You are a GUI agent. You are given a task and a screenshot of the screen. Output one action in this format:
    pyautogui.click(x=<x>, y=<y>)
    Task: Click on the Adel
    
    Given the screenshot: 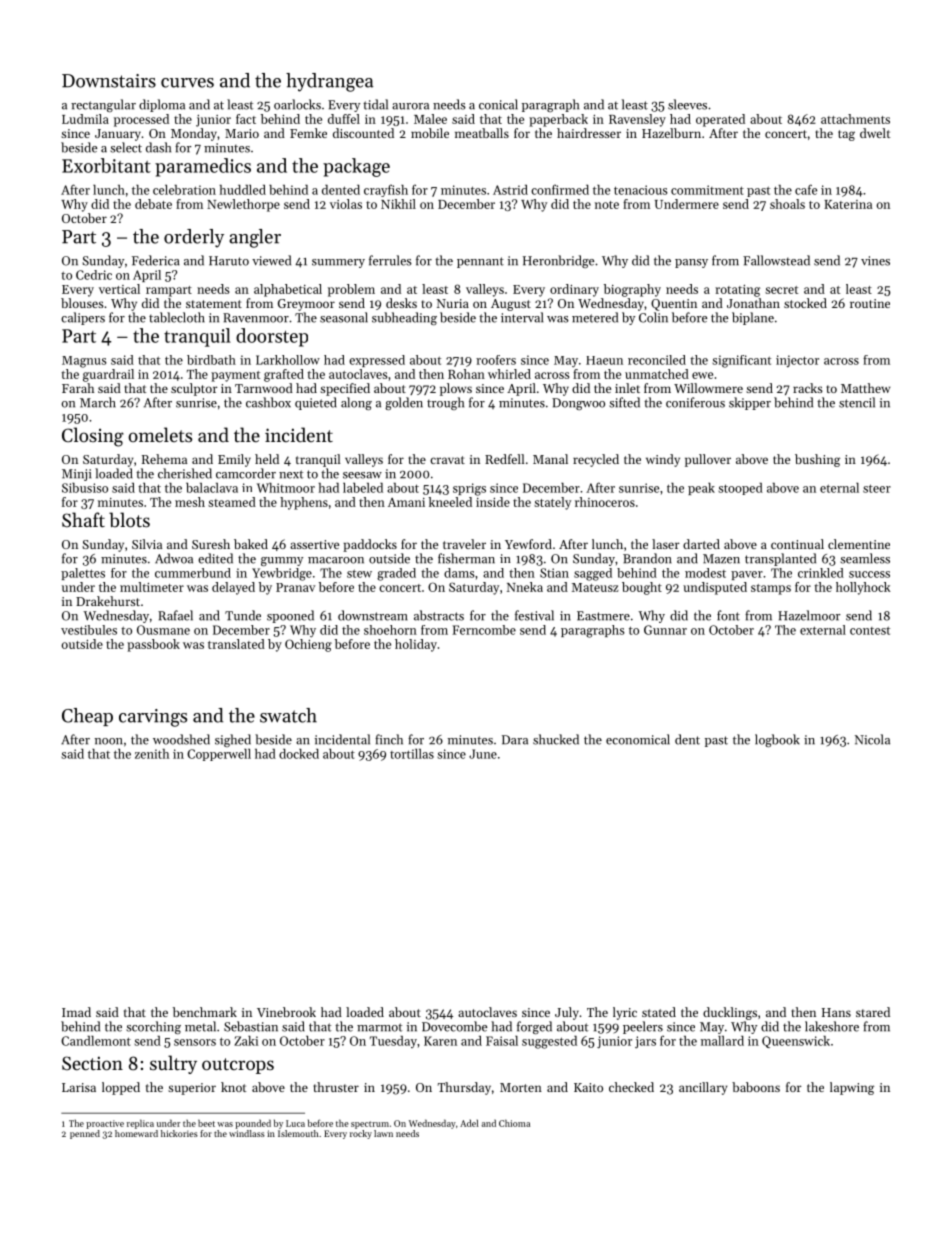 What is the action you would take?
    pyautogui.click(x=469, y=1123)
